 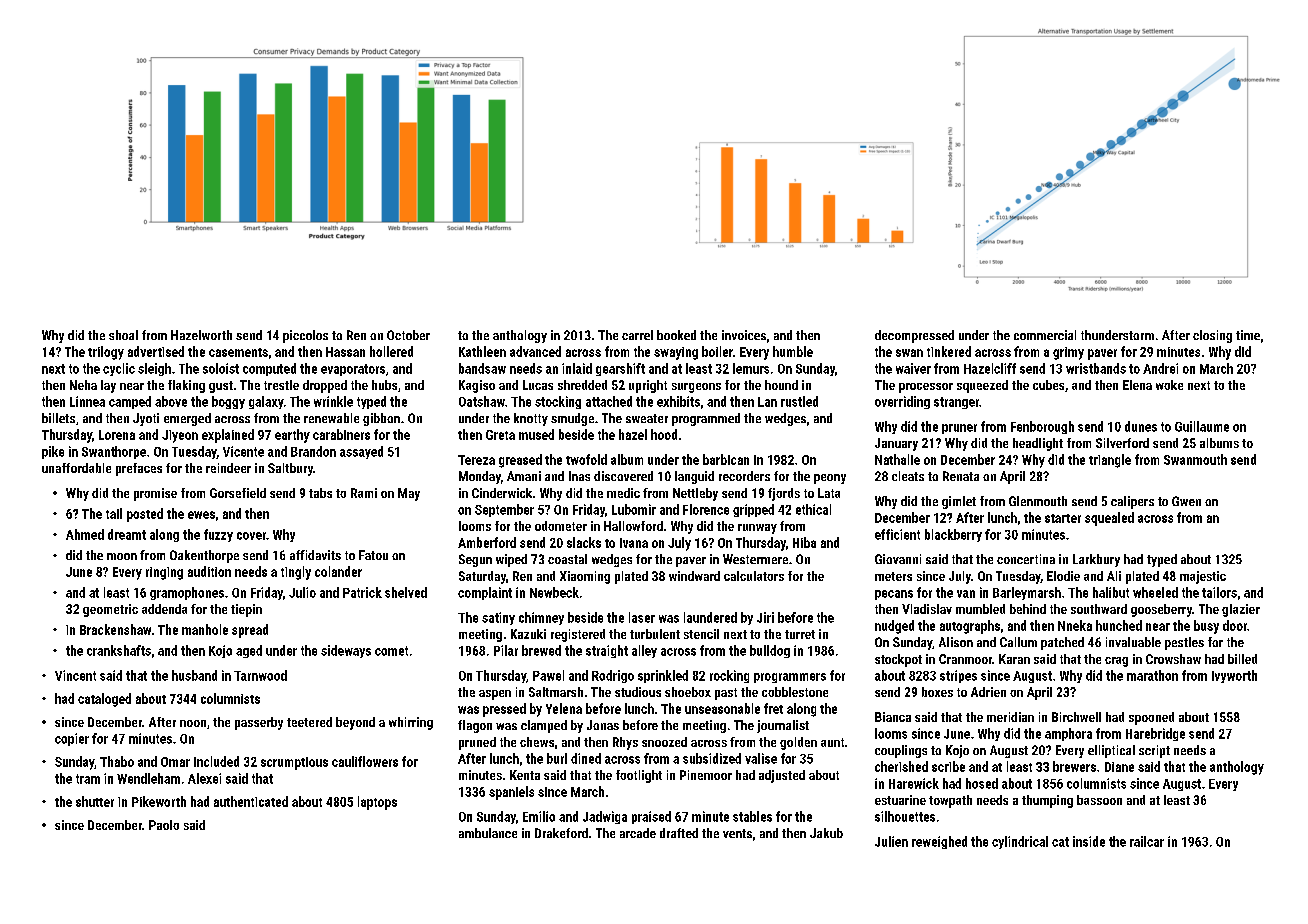 I want to click on Glenmouth, so click(x=1038, y=501).
